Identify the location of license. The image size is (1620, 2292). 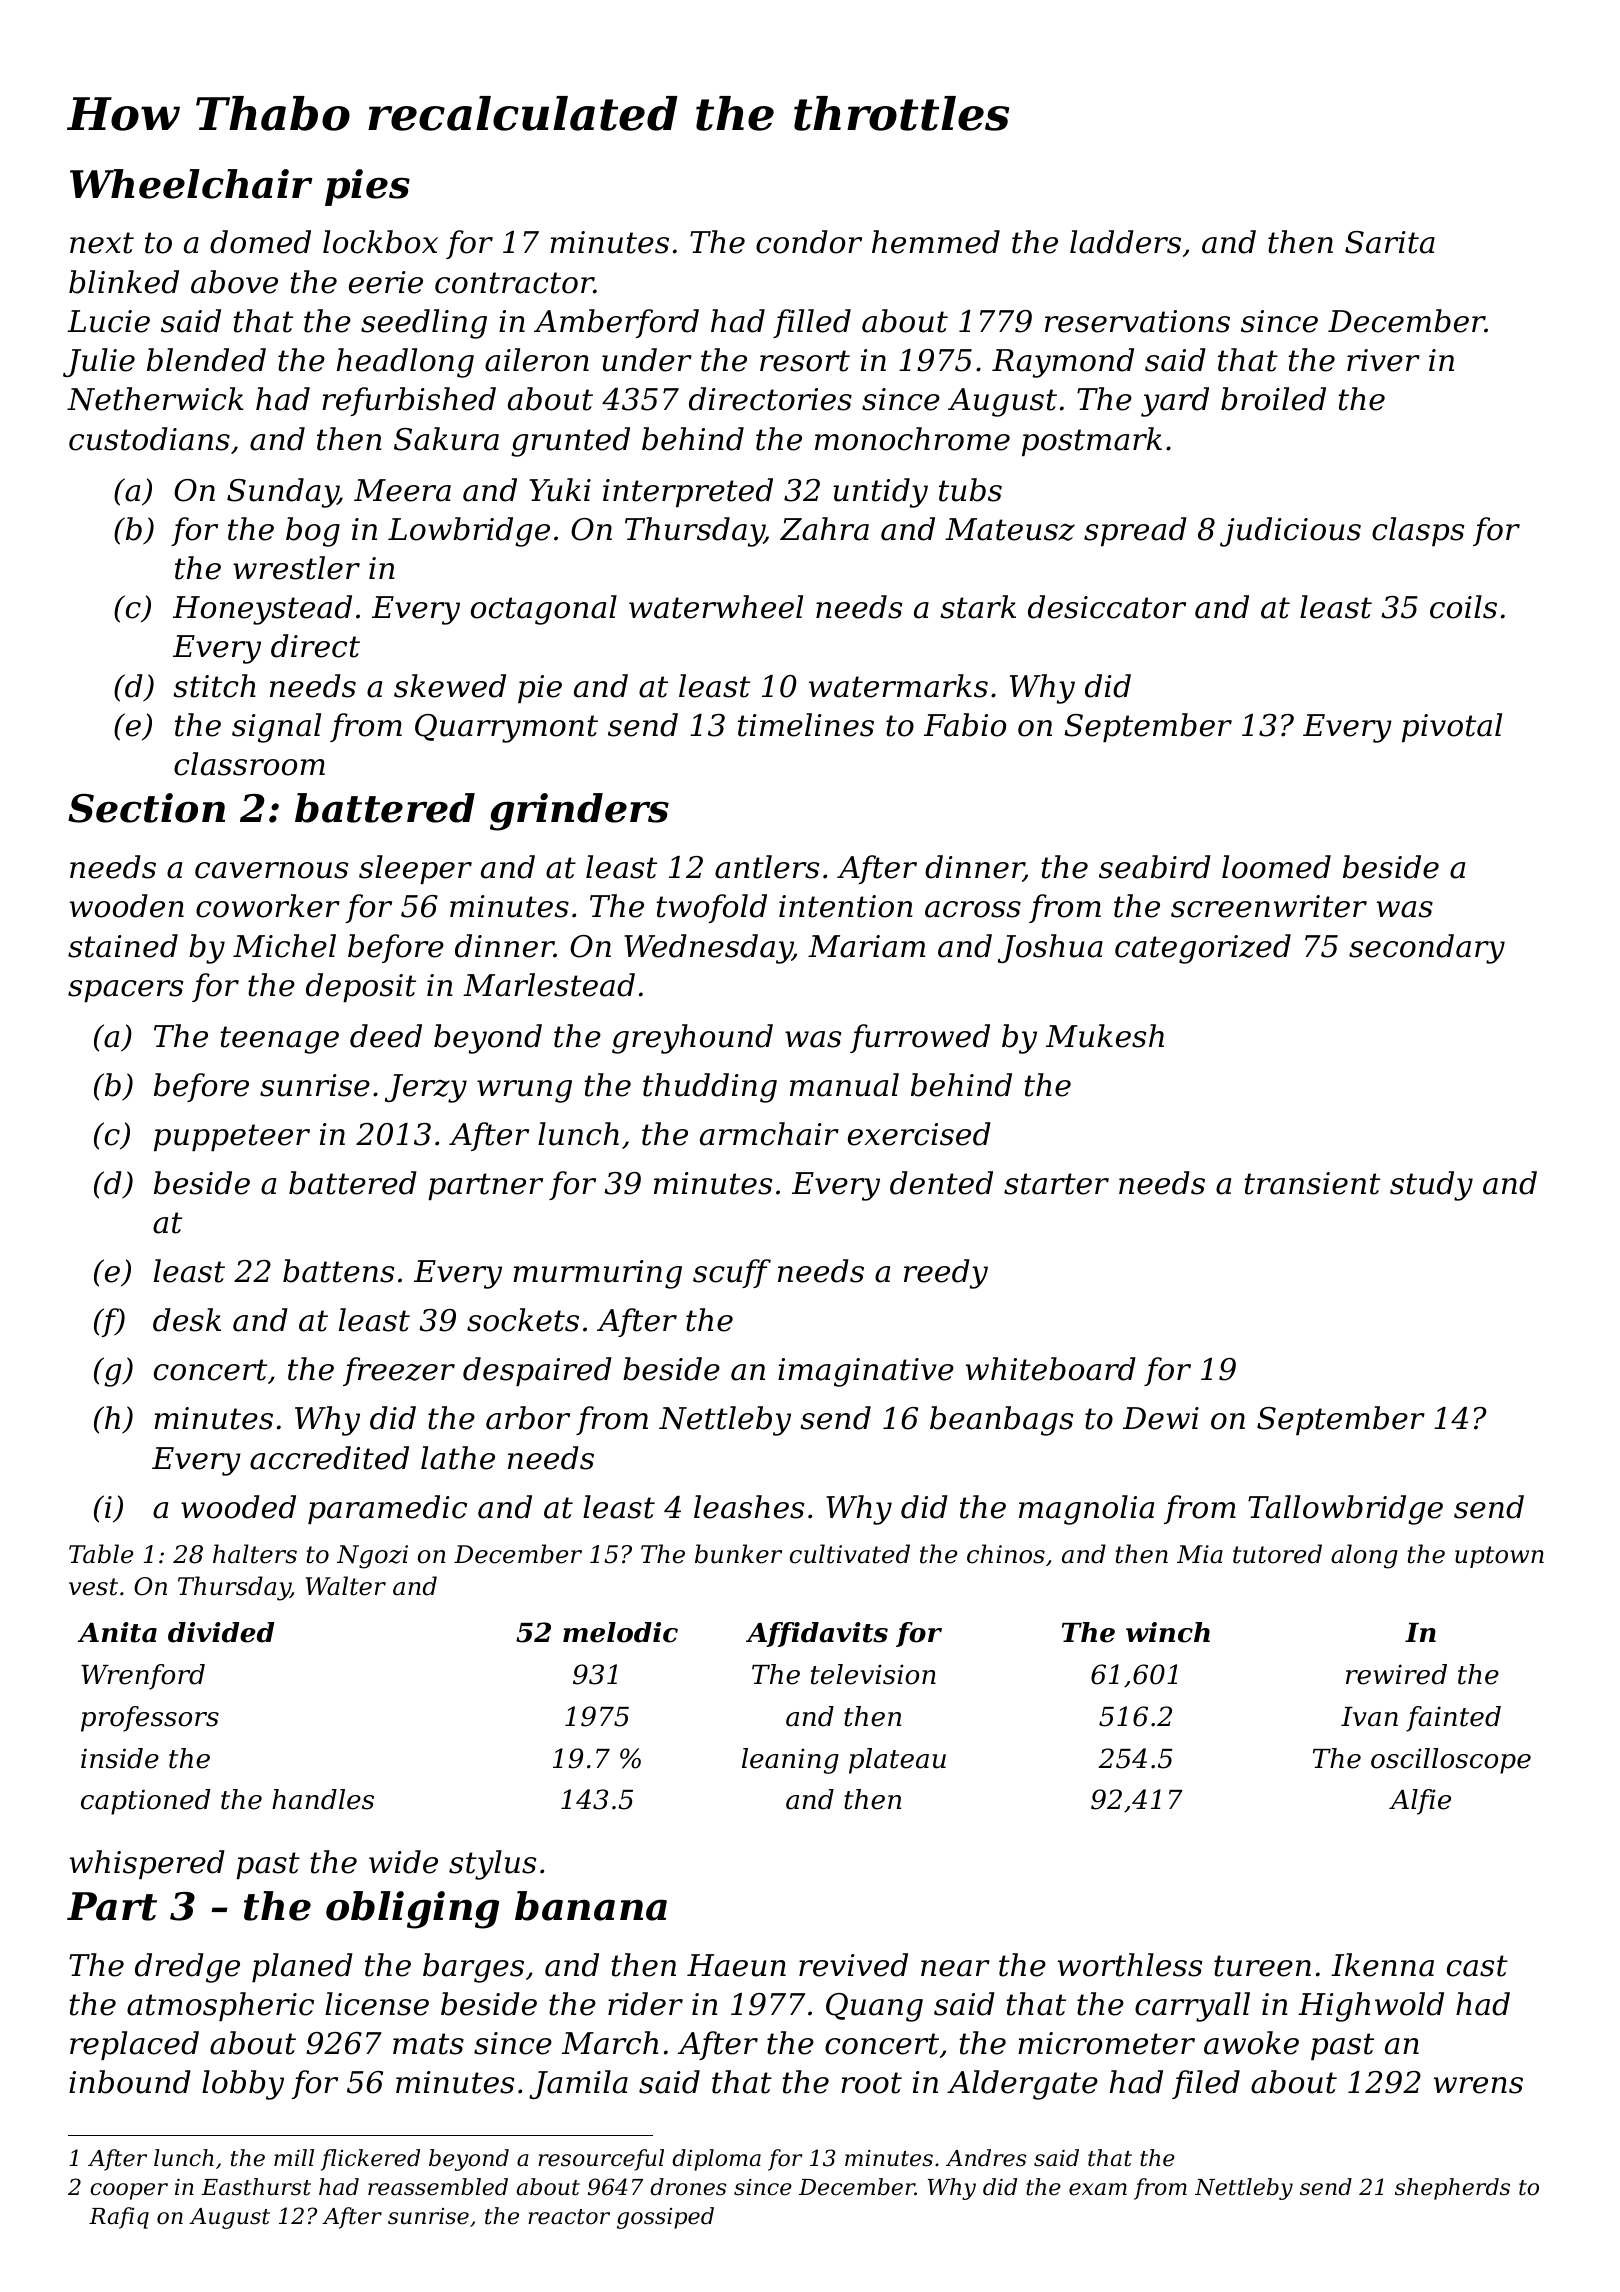
(377, 2004).
